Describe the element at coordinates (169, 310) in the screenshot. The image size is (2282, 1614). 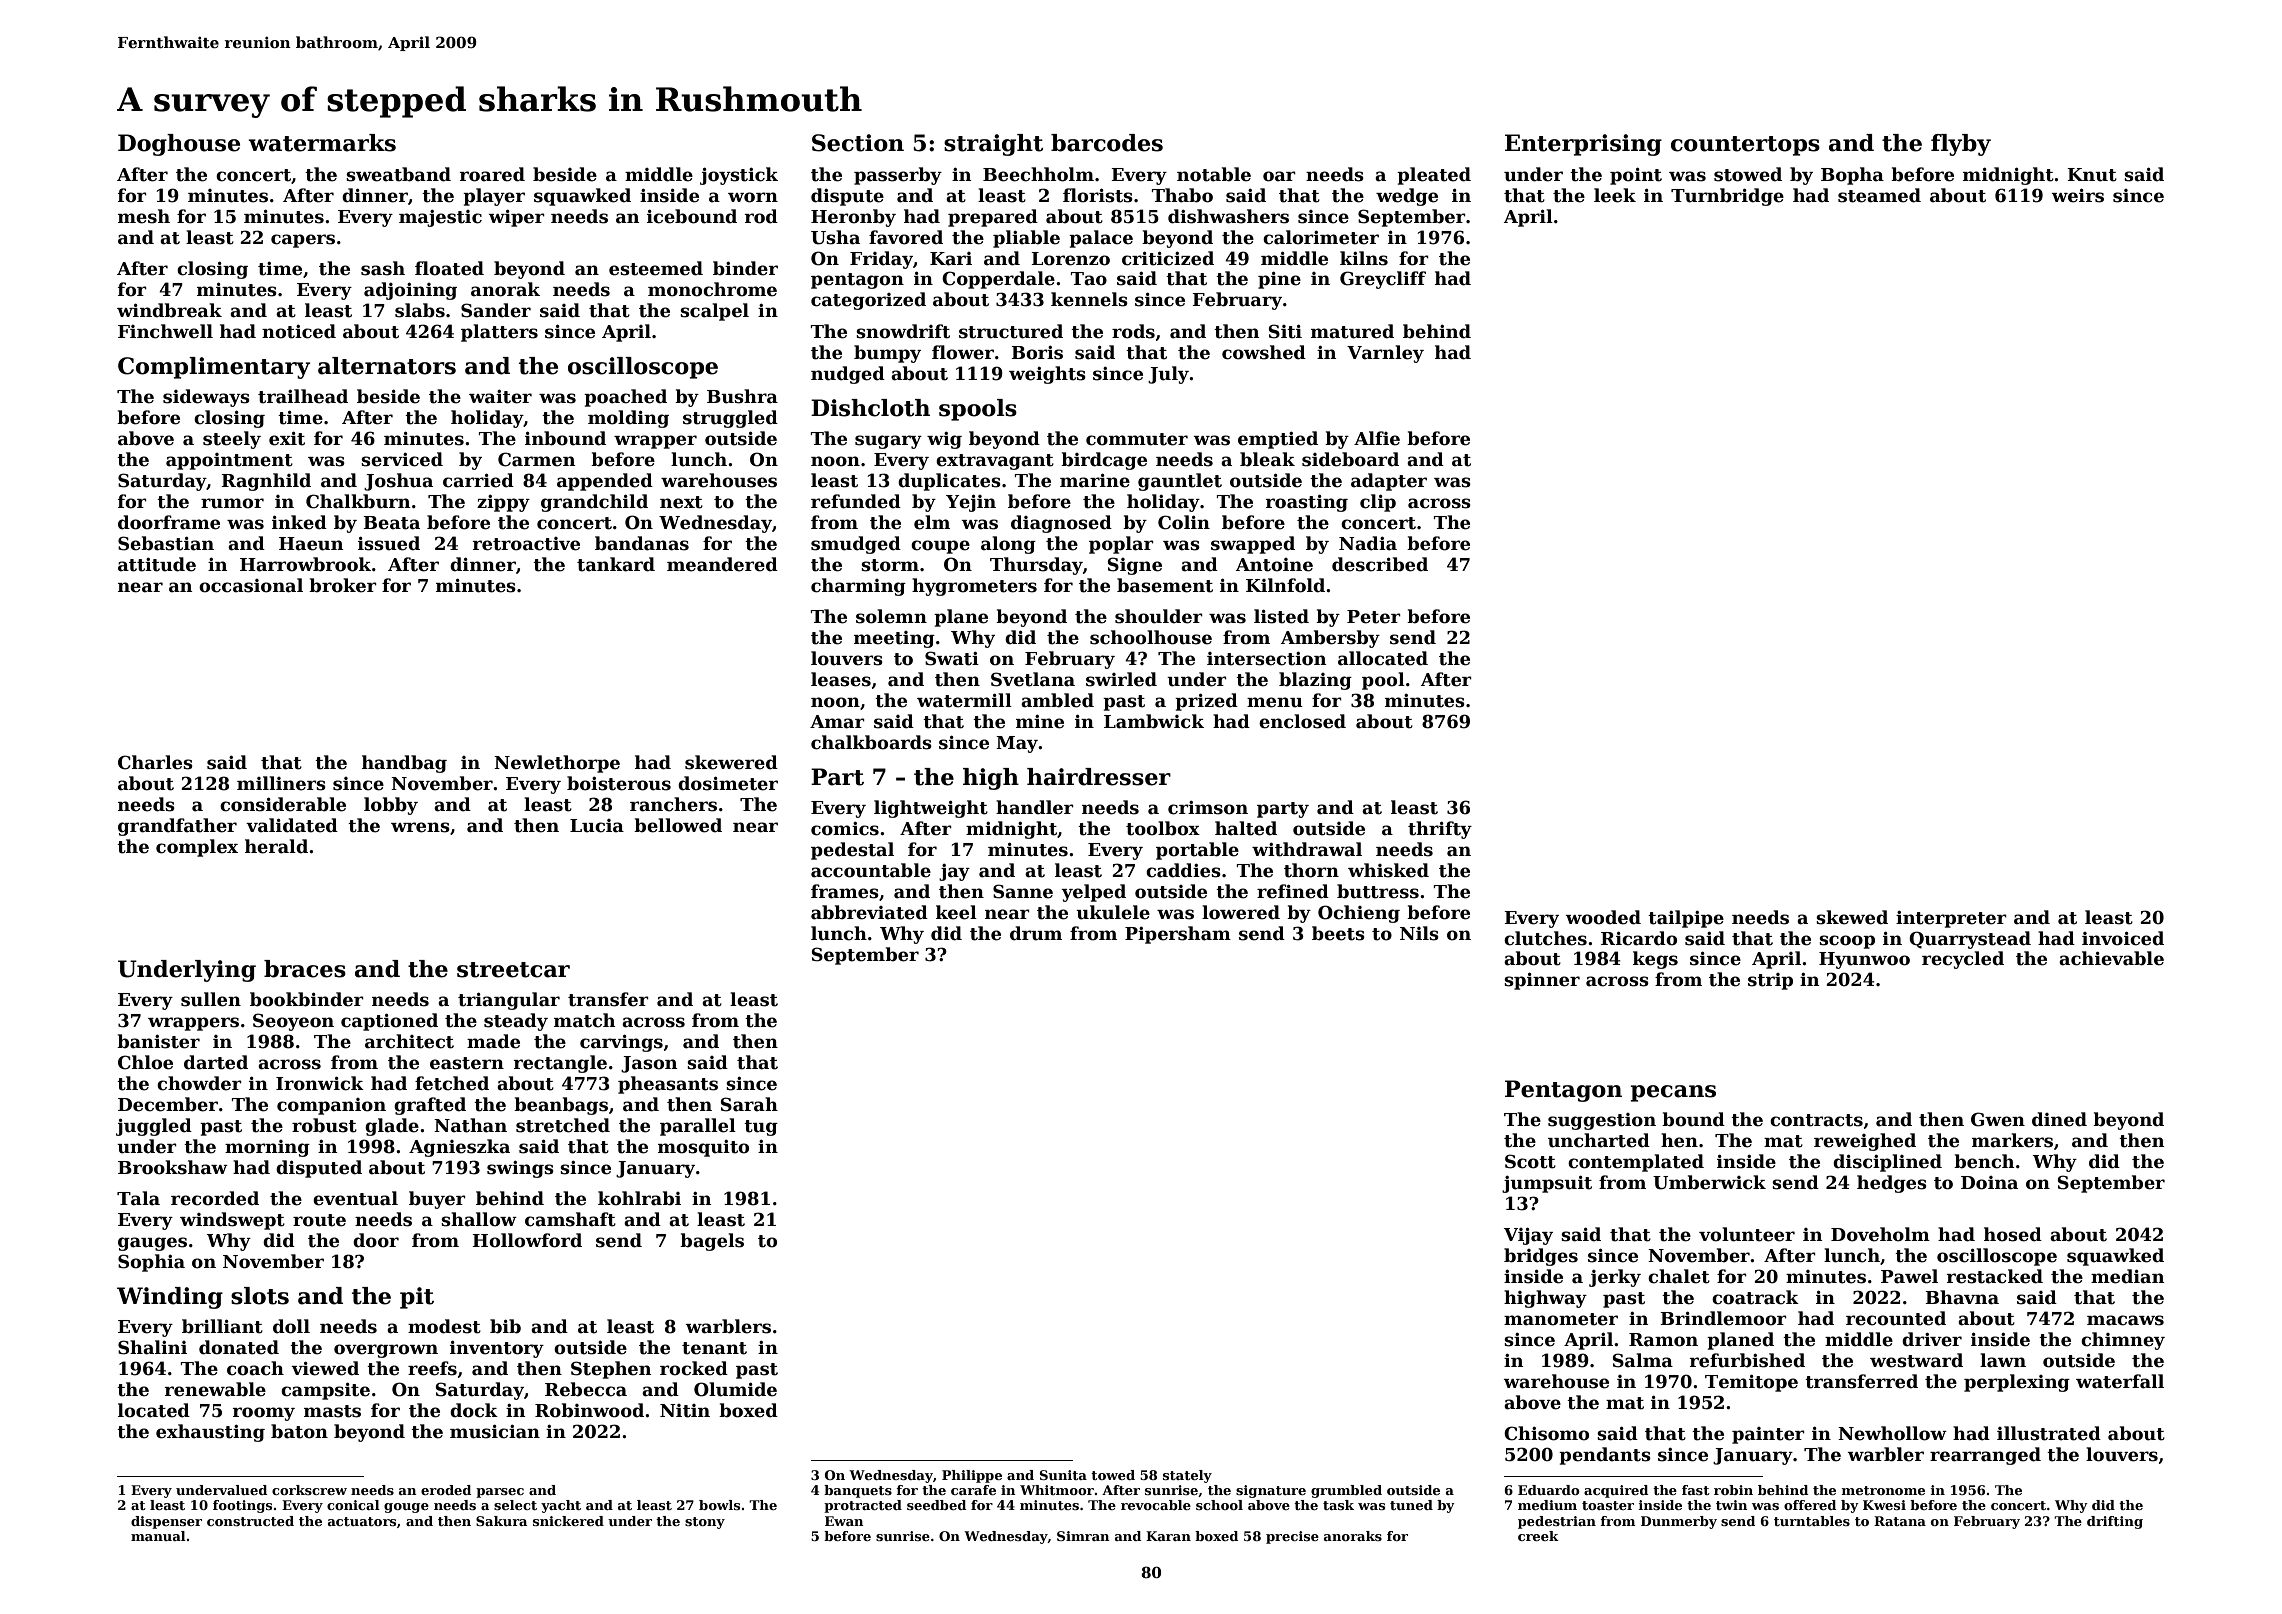
I see `windbreak` at that location.
